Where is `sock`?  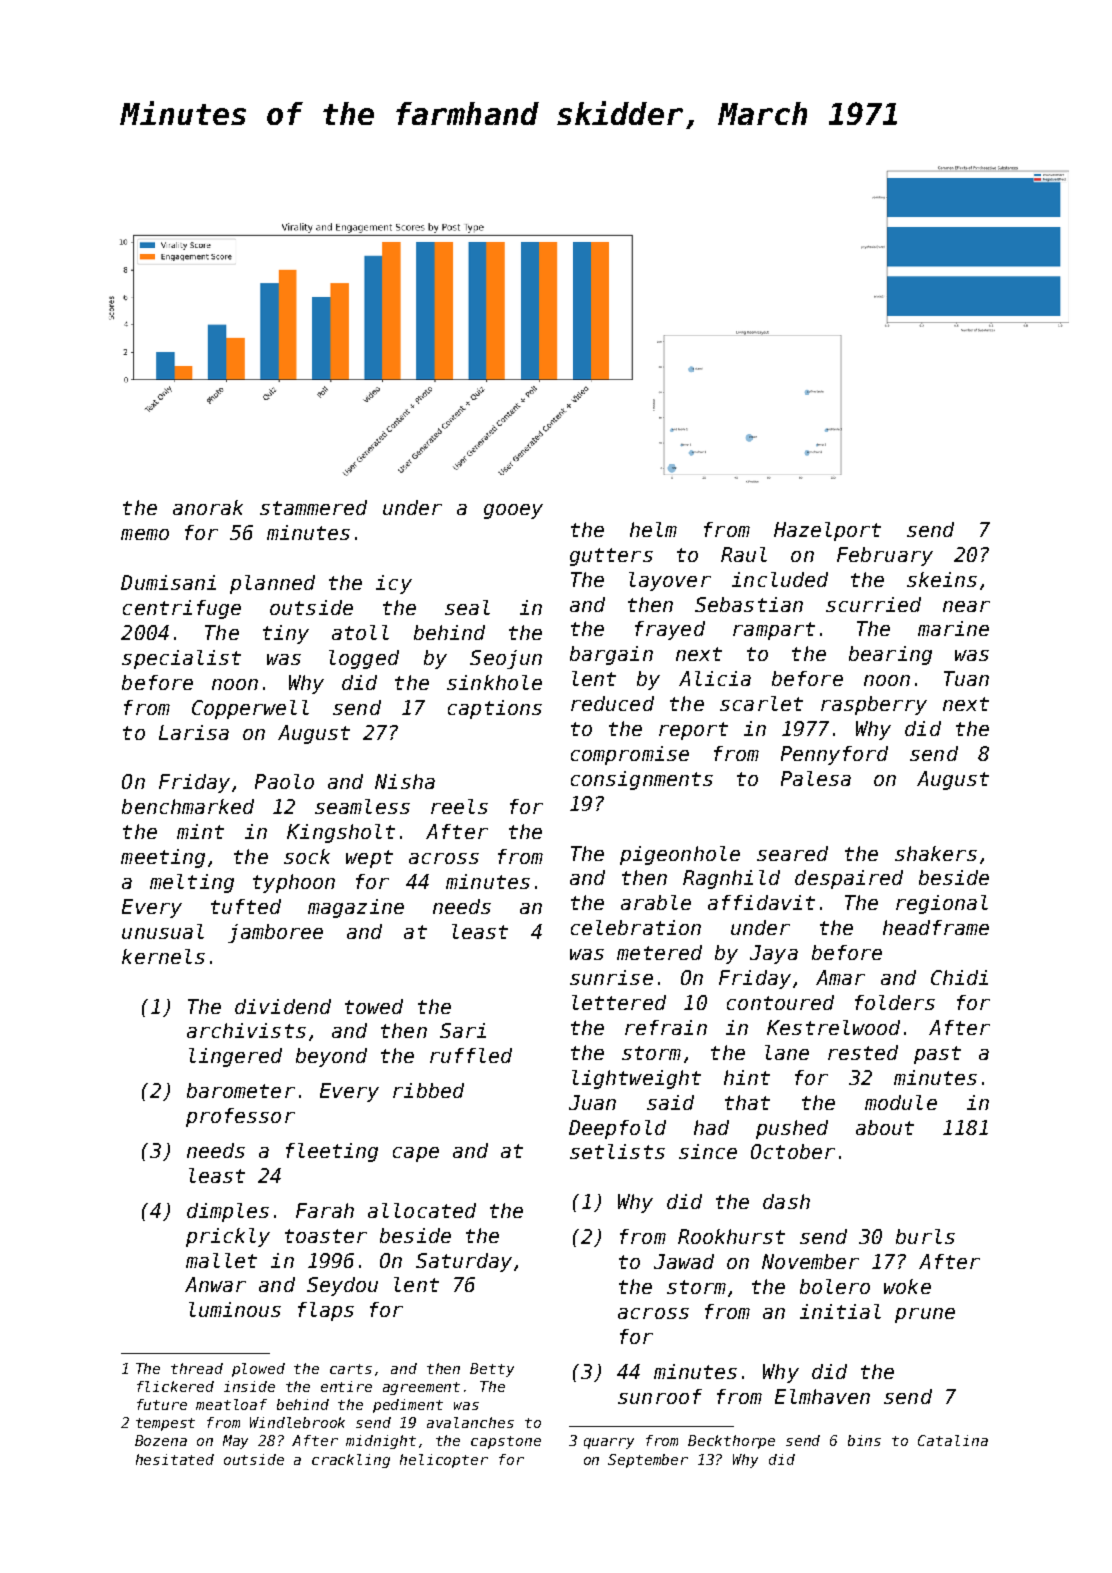 sock is located at coordinates (307, 856).
